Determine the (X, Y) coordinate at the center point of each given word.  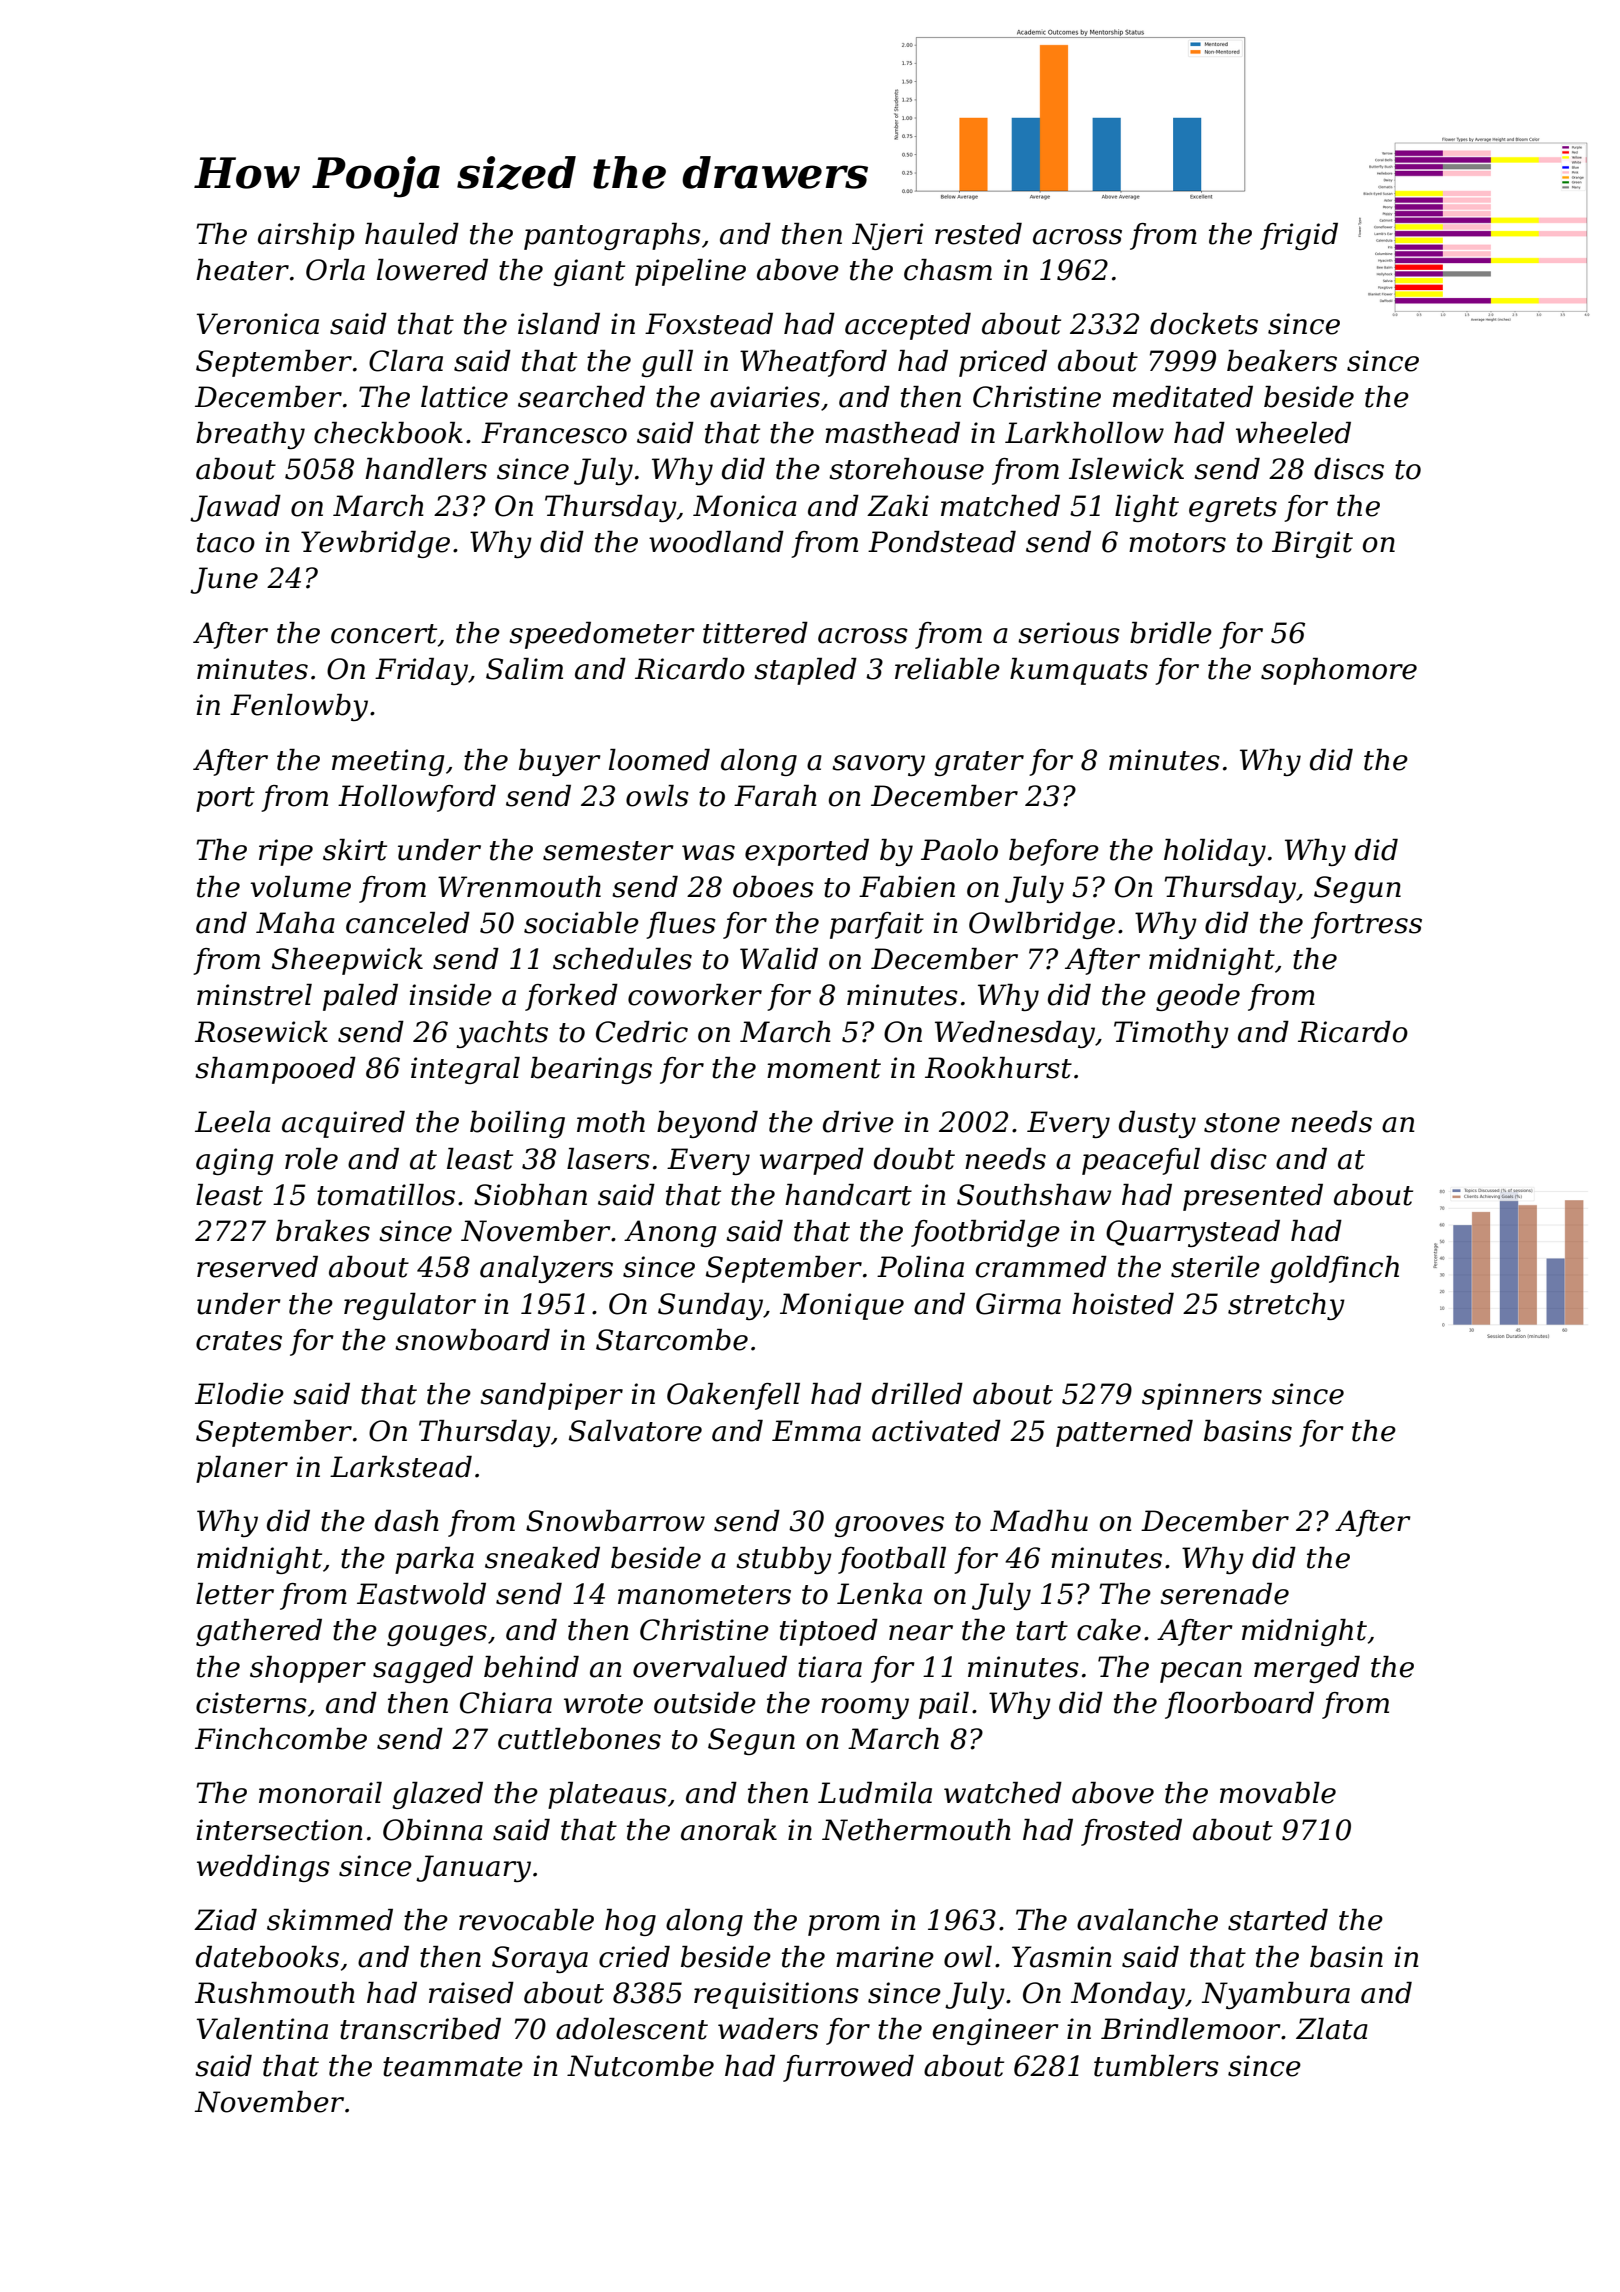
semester (608, 851)
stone (1242, 1123)
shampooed (275, 1070)
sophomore (1339, 671)
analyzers (546, 1269)
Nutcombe (640, 2066)
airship (306, 236)
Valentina (262, 2029)
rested (978, 234)
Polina (920, 1267)
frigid (1299, 236)
